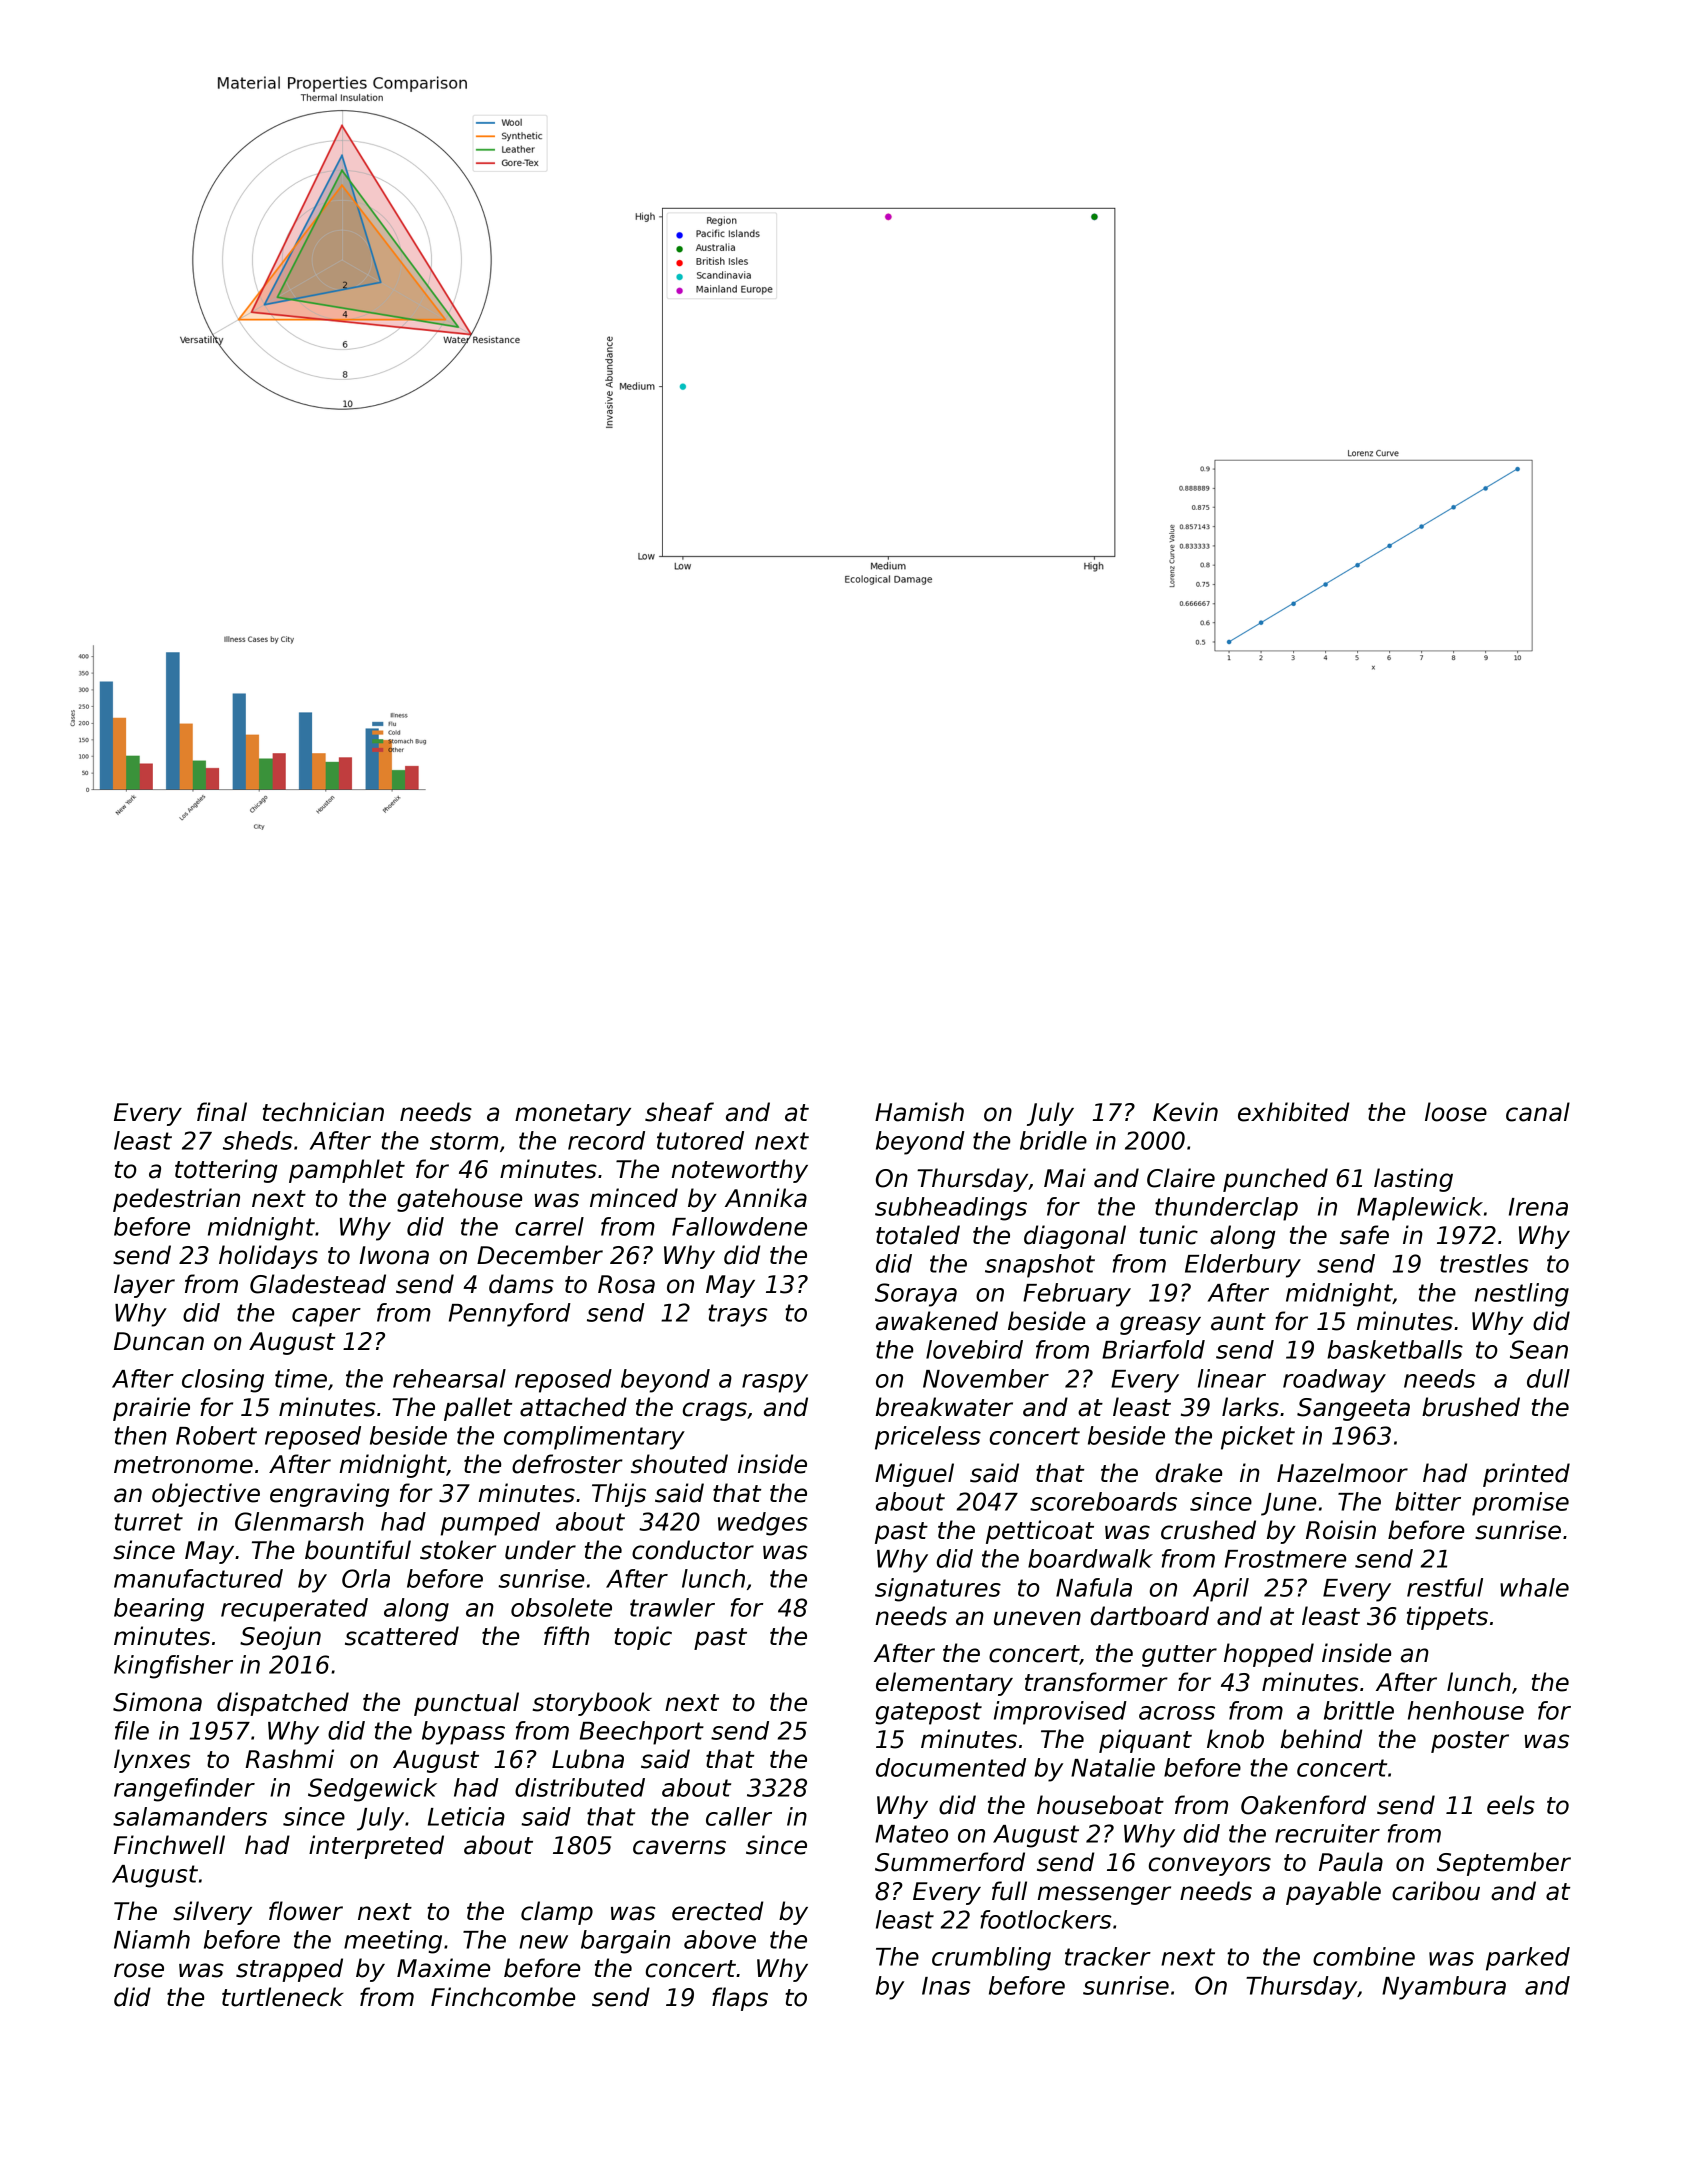 This document has height=2178, width=1683. I want to click on Inas, so click(946, 1986).
